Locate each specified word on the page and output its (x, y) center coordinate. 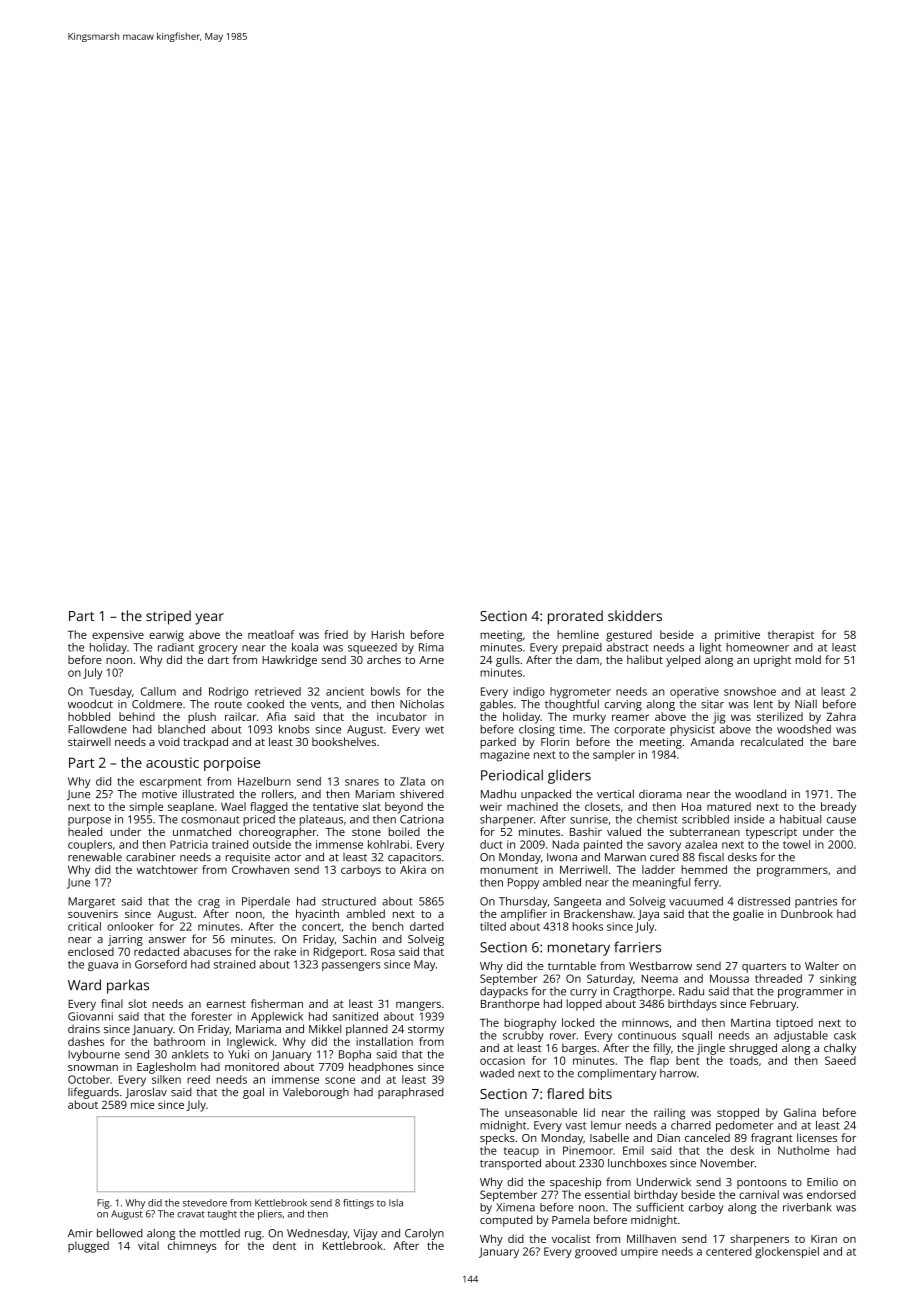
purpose (89, 821)
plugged (88, 1247)
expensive (118, 636)
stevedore (205, 1203)
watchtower (167, 869)
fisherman (277, 1003)
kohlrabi (388, 844)
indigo (529, 692)
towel (796, 844)
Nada (566, 844)
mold (808, 659)
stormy (426, 1031)
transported (510, 1164)
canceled (707, 1137)
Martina (750, 1022)
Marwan (625, 857)
